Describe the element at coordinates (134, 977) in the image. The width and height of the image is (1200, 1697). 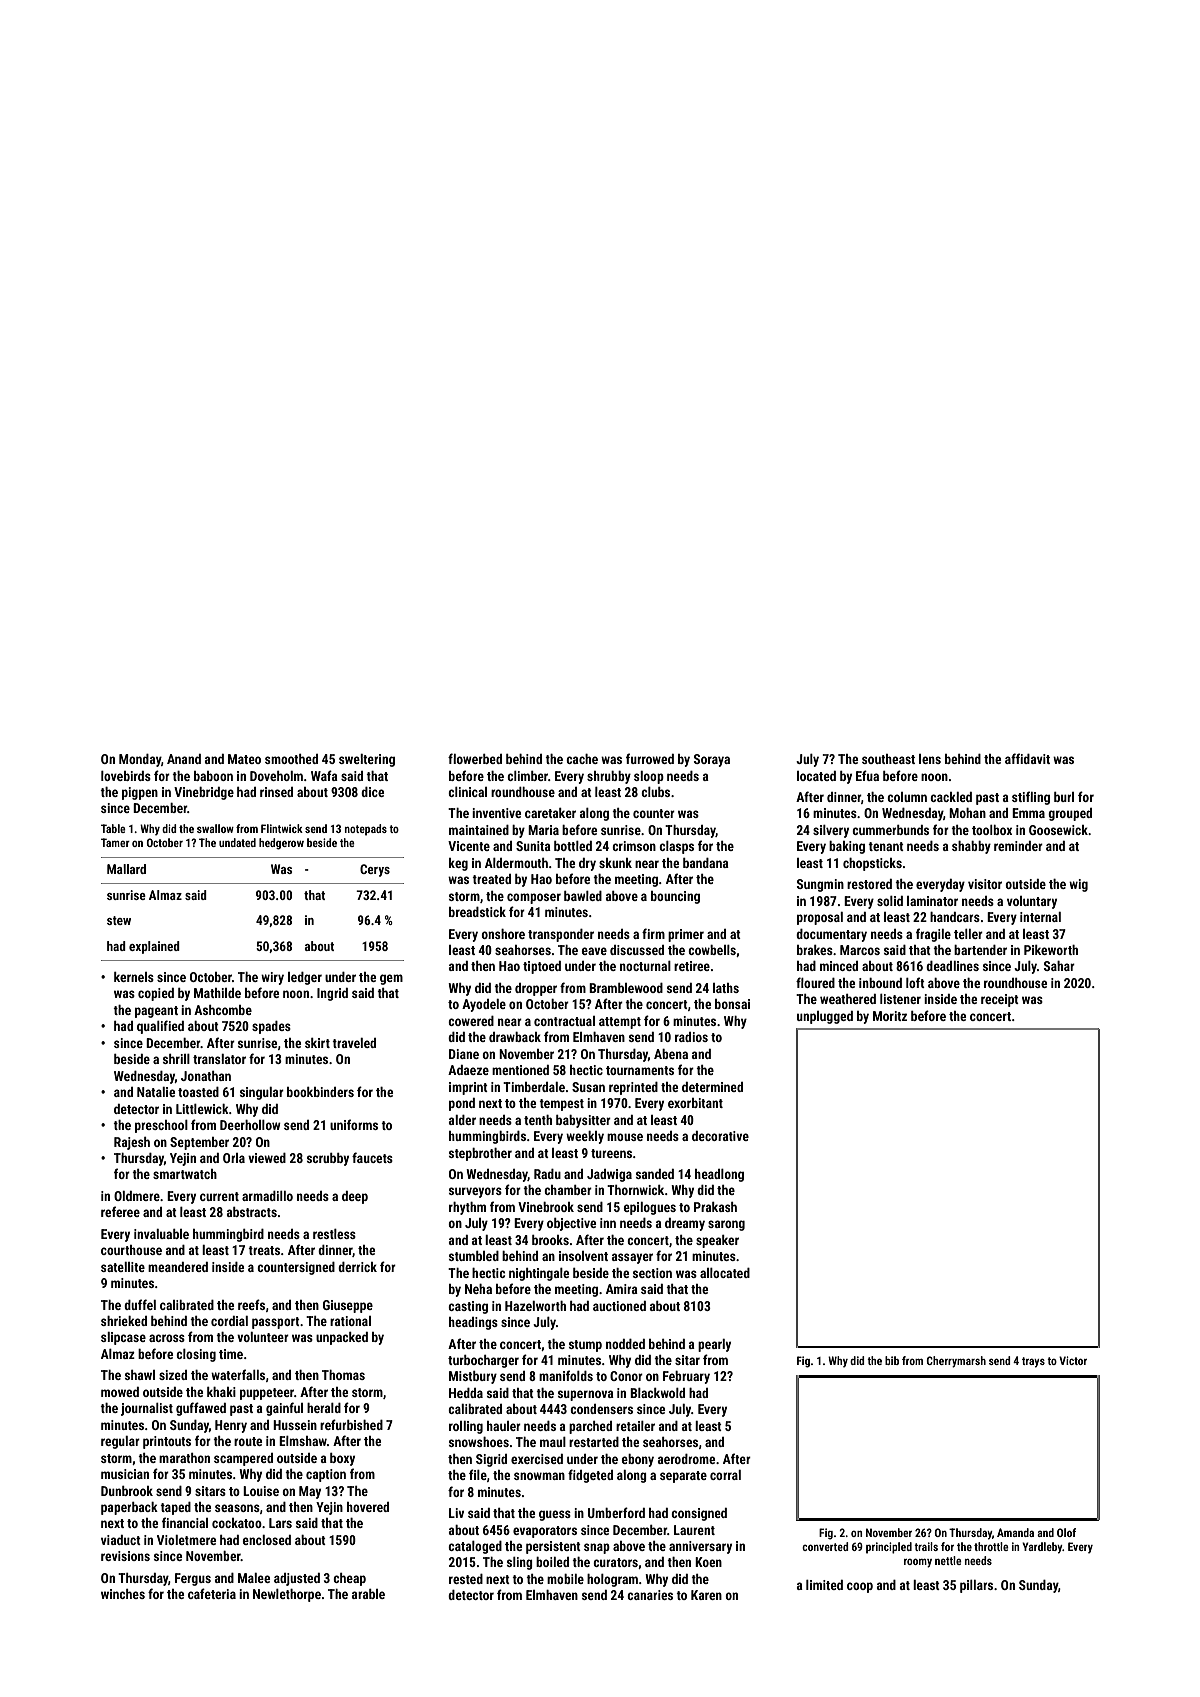
I see `kernels` at that location.
